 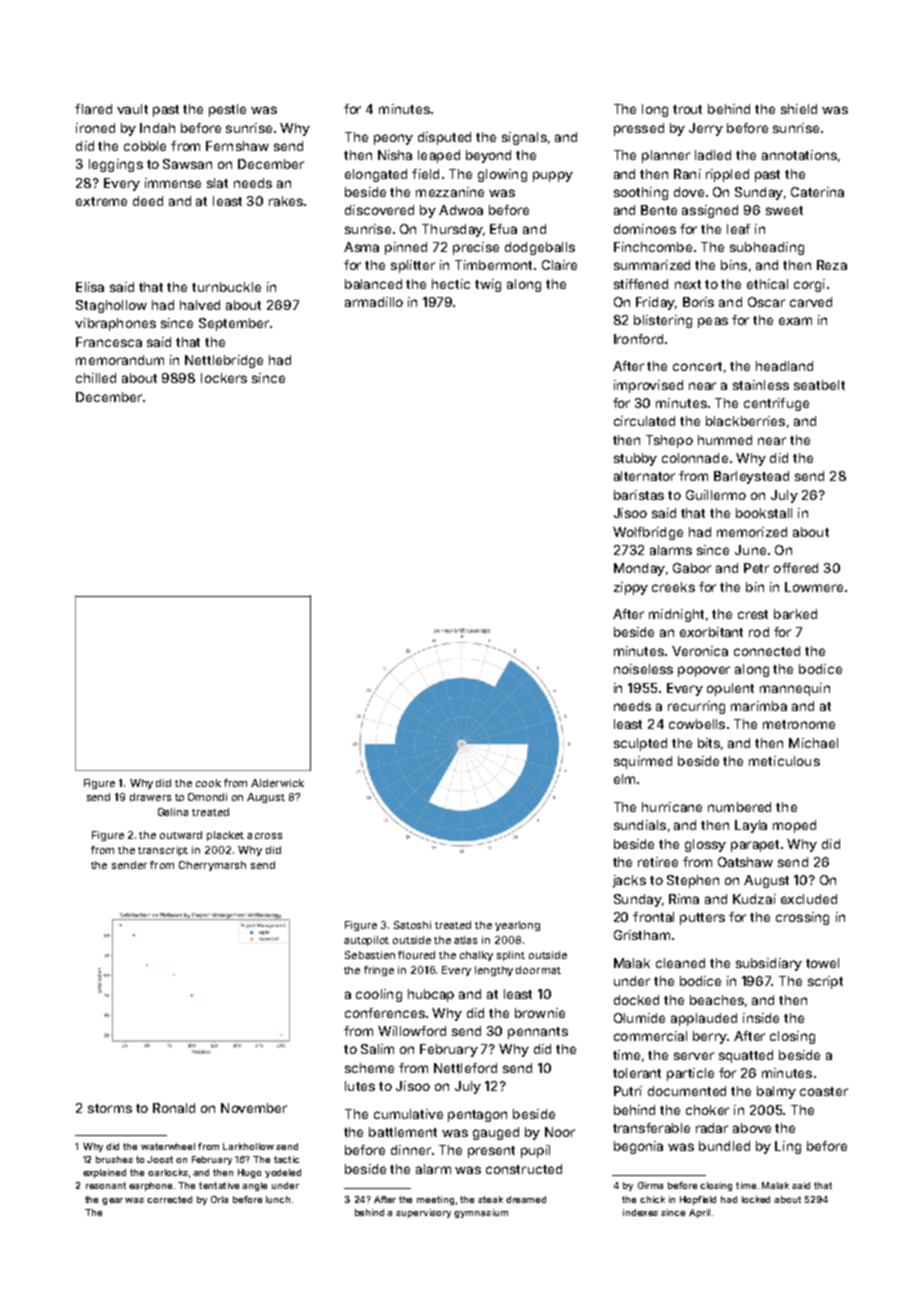 What do you see at coordinates (227, 110) in the screenshot?
I see `pestle` at bounding box center [227, 110].
